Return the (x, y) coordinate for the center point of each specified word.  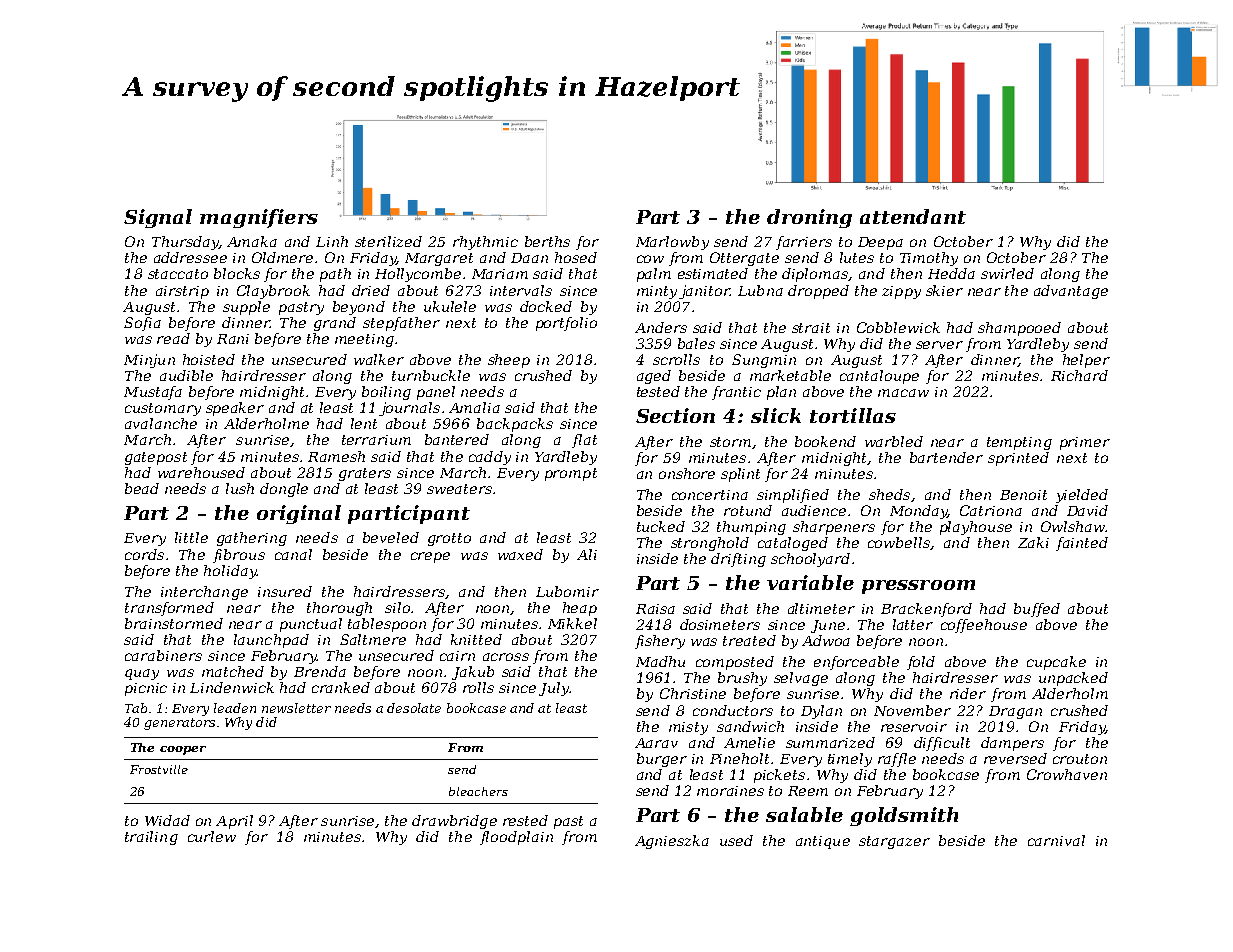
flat (584, 441)
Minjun (149, 361)
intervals (521, 290)
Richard (1079, 375)
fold (921, 663)
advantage (1071, 292)
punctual (311, 625)
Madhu (660, 661)
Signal (158, 218)
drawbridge (454, 822)
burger (662, 760)
